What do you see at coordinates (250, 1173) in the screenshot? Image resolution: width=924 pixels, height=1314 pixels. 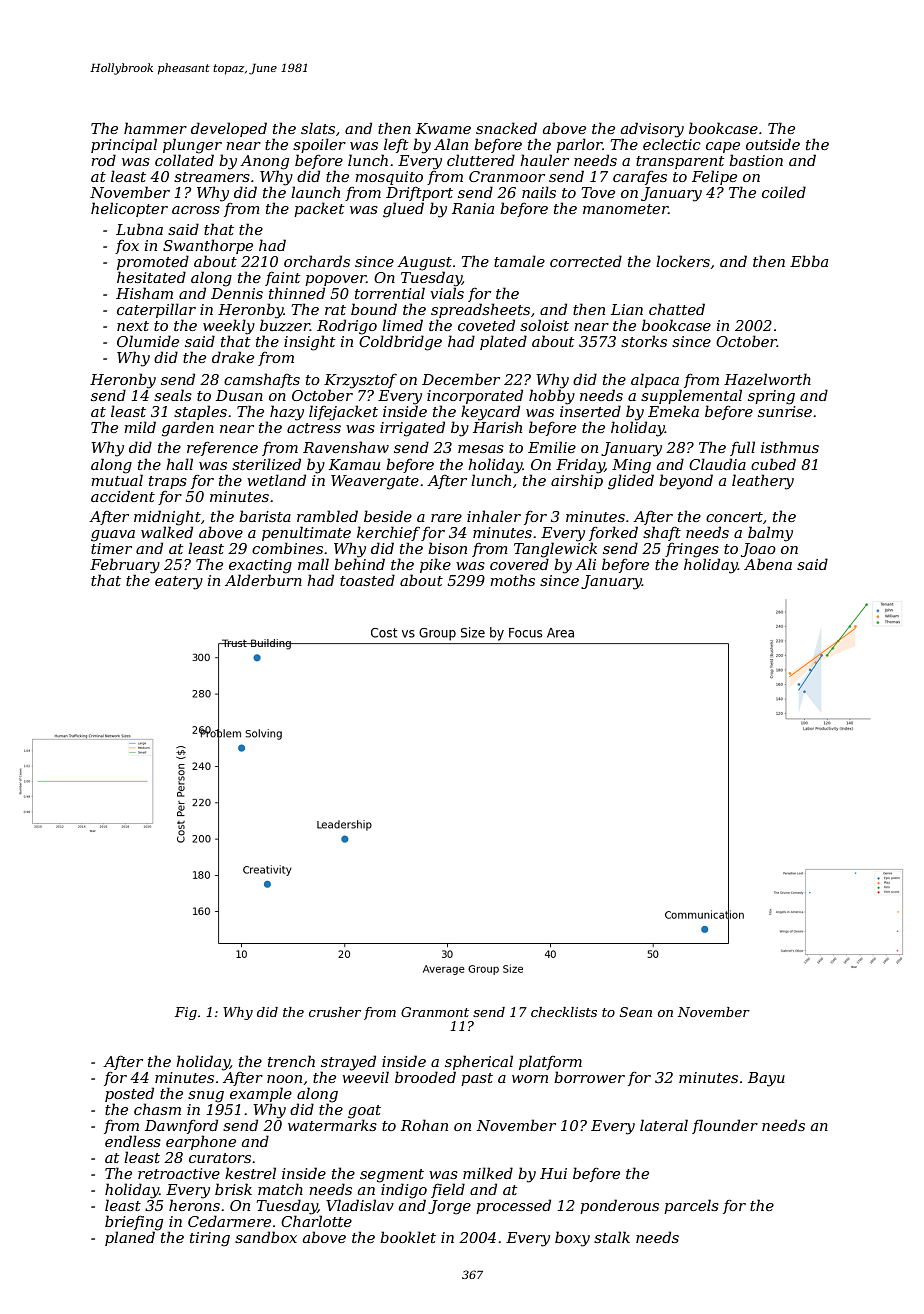 I see `kestrel` at bounding box center [250, 1173].
